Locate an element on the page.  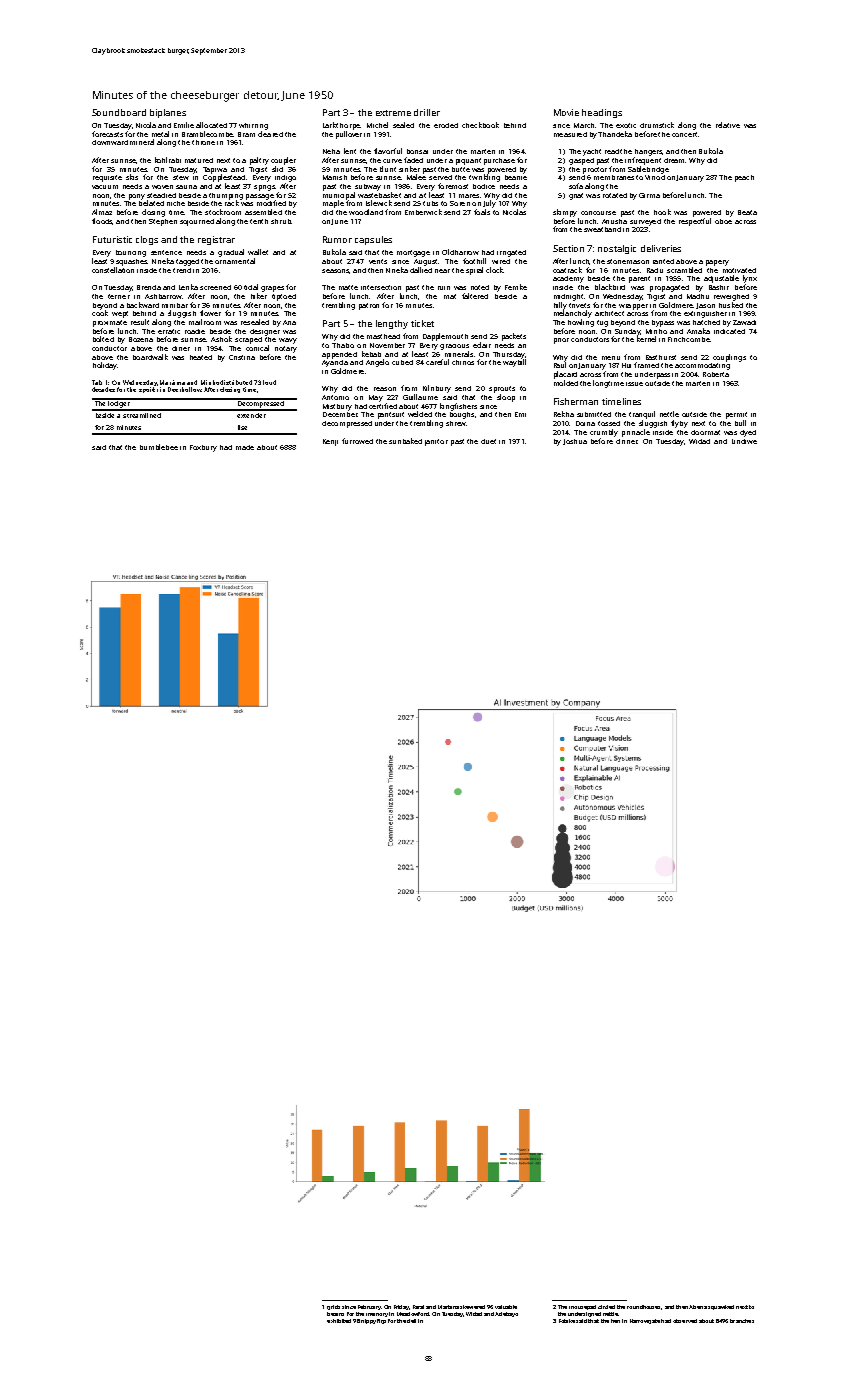
biplanes is located at coordinates (168, 113).
